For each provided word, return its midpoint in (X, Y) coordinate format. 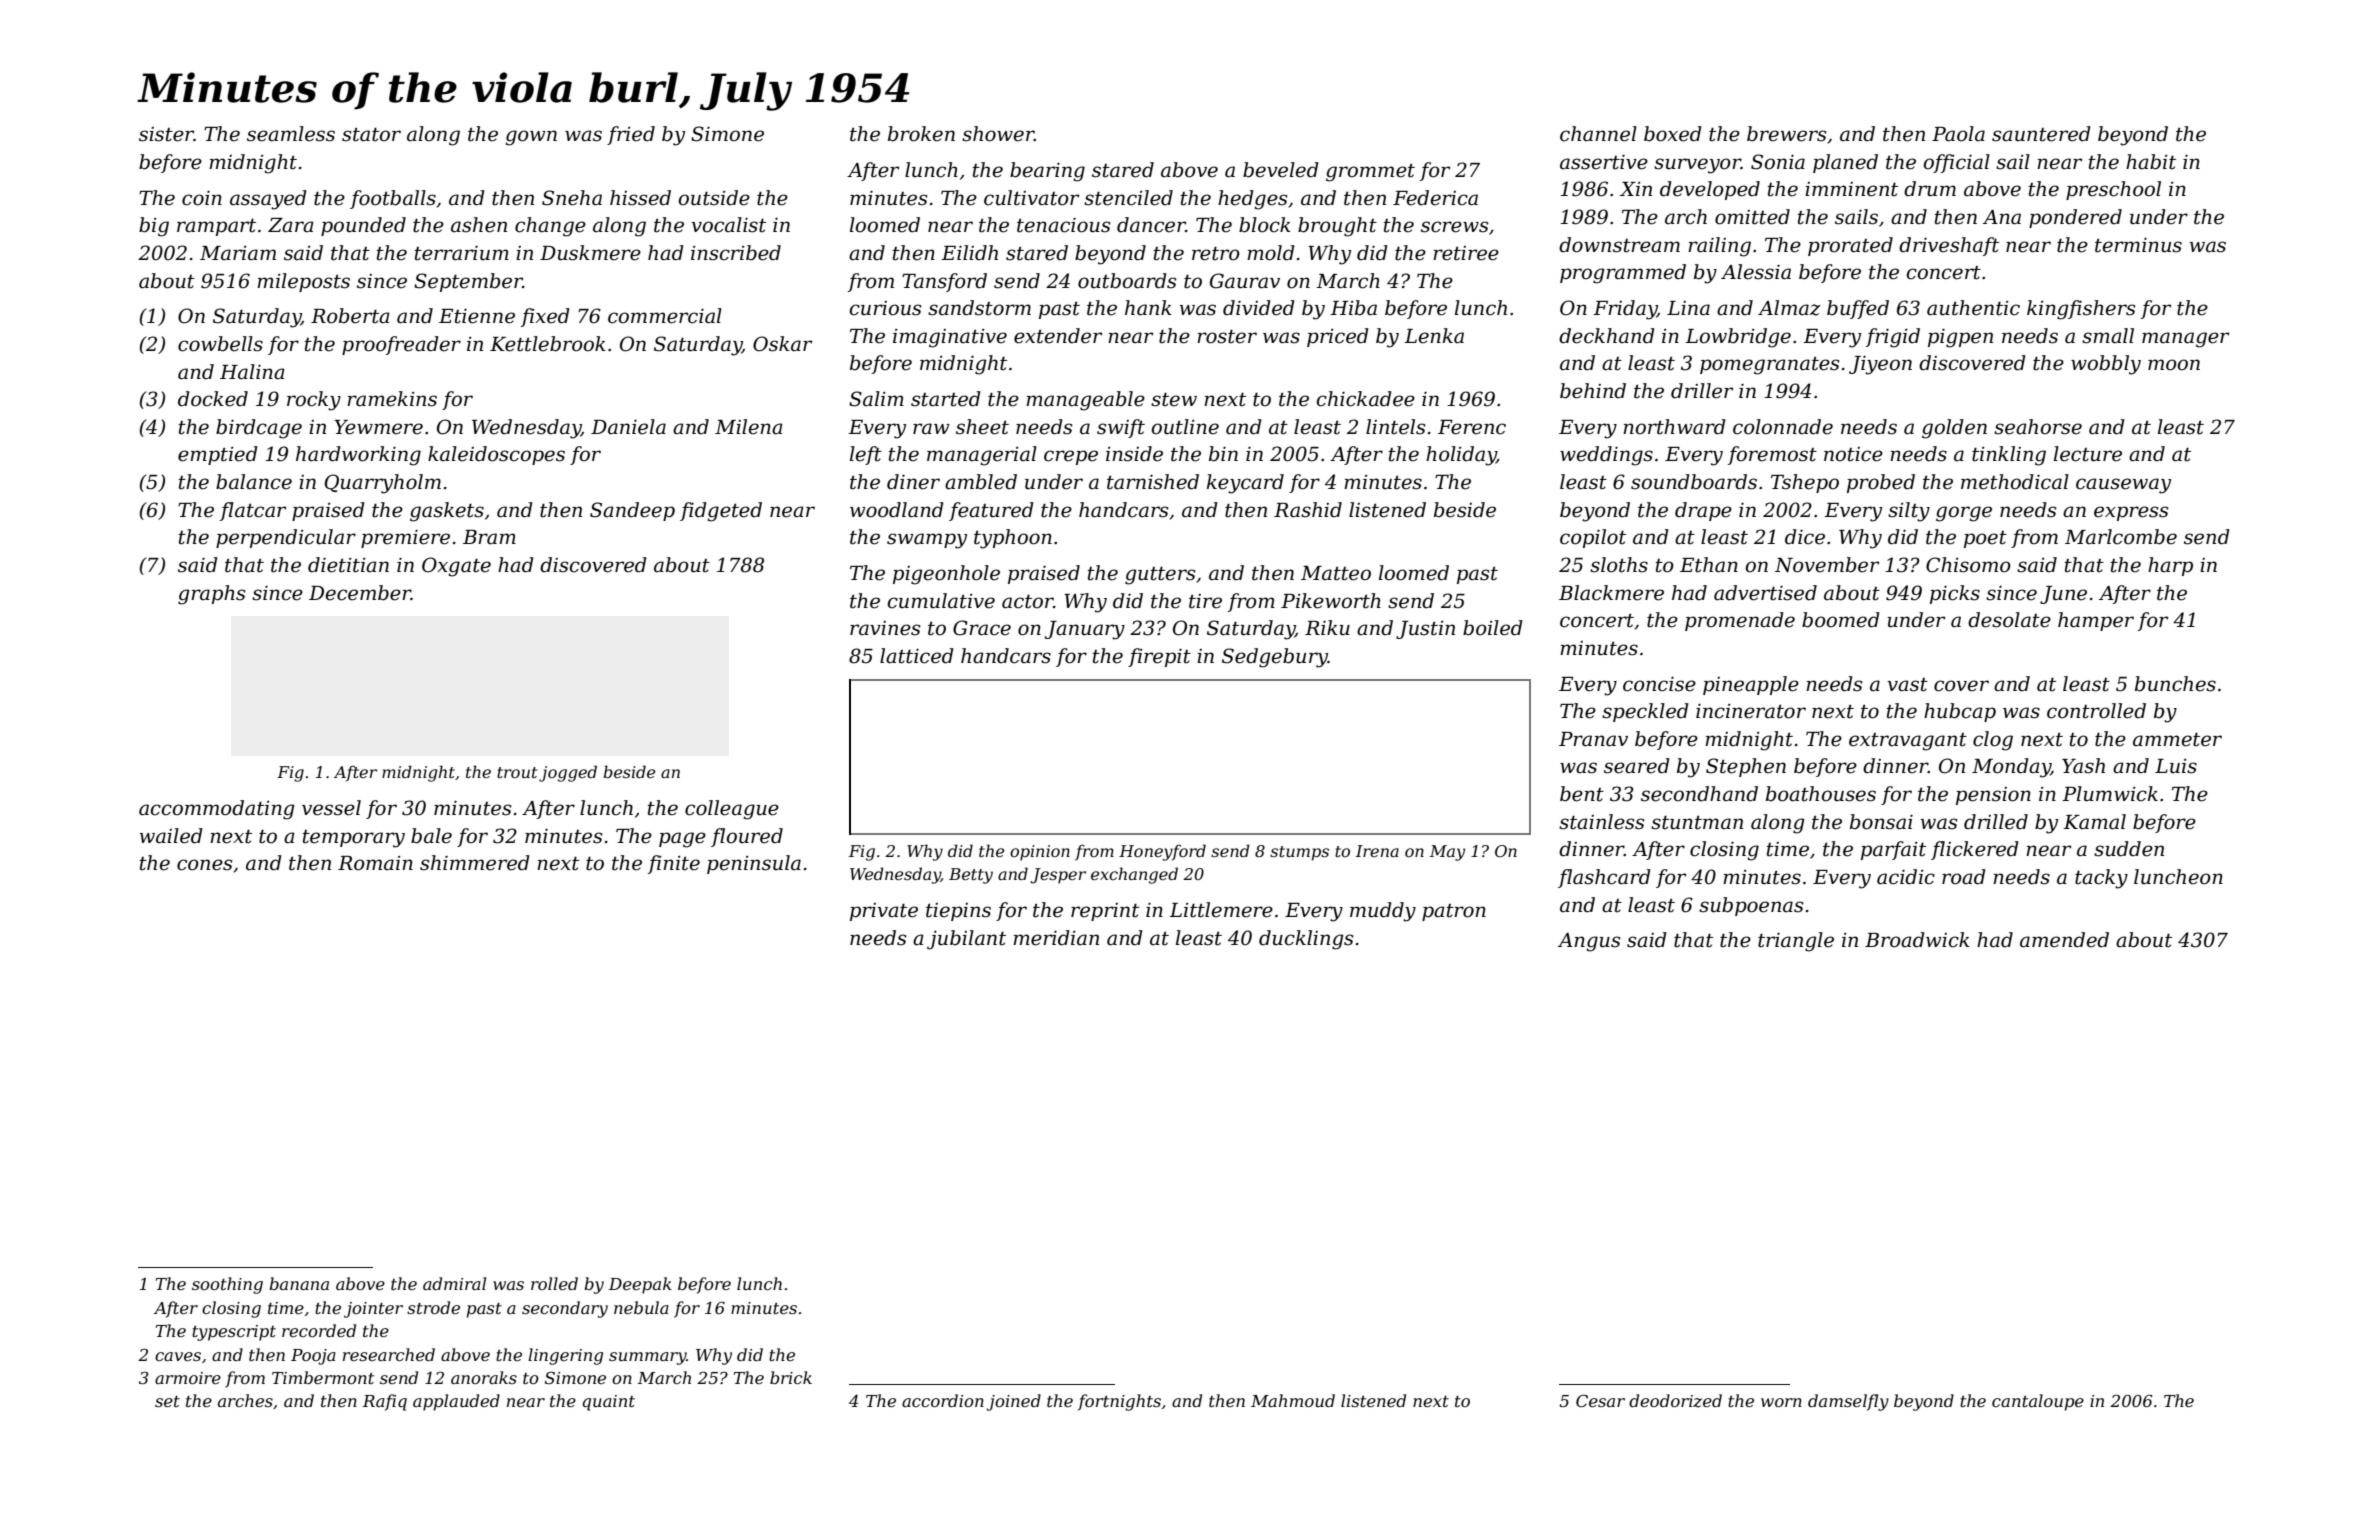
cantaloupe (2038, 1402)
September (468, 282)
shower (998, 134)
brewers (1786, 134)
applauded (456, 1402)
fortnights (1119, 1402)
